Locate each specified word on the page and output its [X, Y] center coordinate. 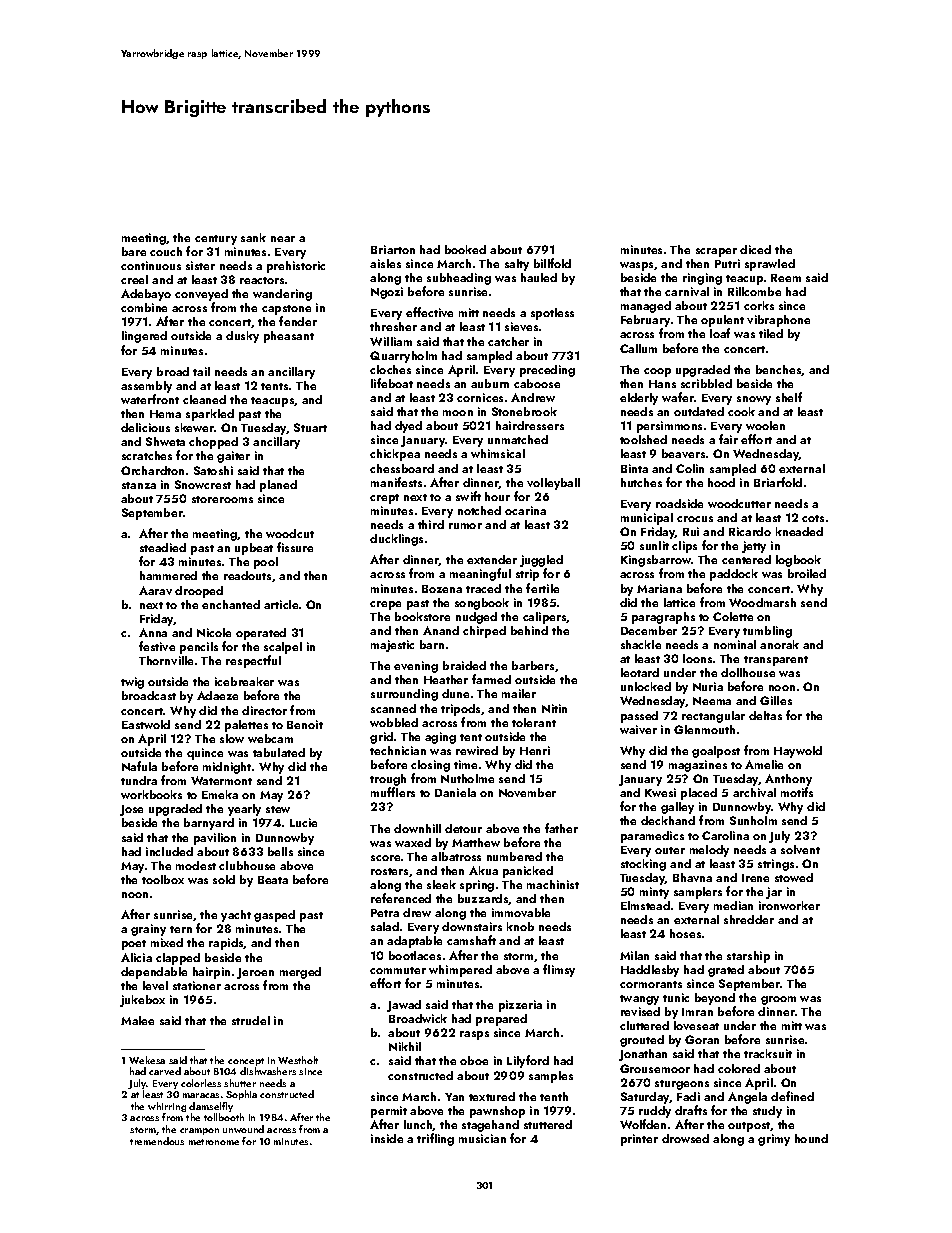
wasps [636, 266]
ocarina [525, 510]
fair [728, 439]
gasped [274, 916]
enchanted [231, 604]
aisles [385, 263]
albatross [456, 856]
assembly [146, 387]
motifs [797, 792]
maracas [201, 1095]
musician [482, 1138]
